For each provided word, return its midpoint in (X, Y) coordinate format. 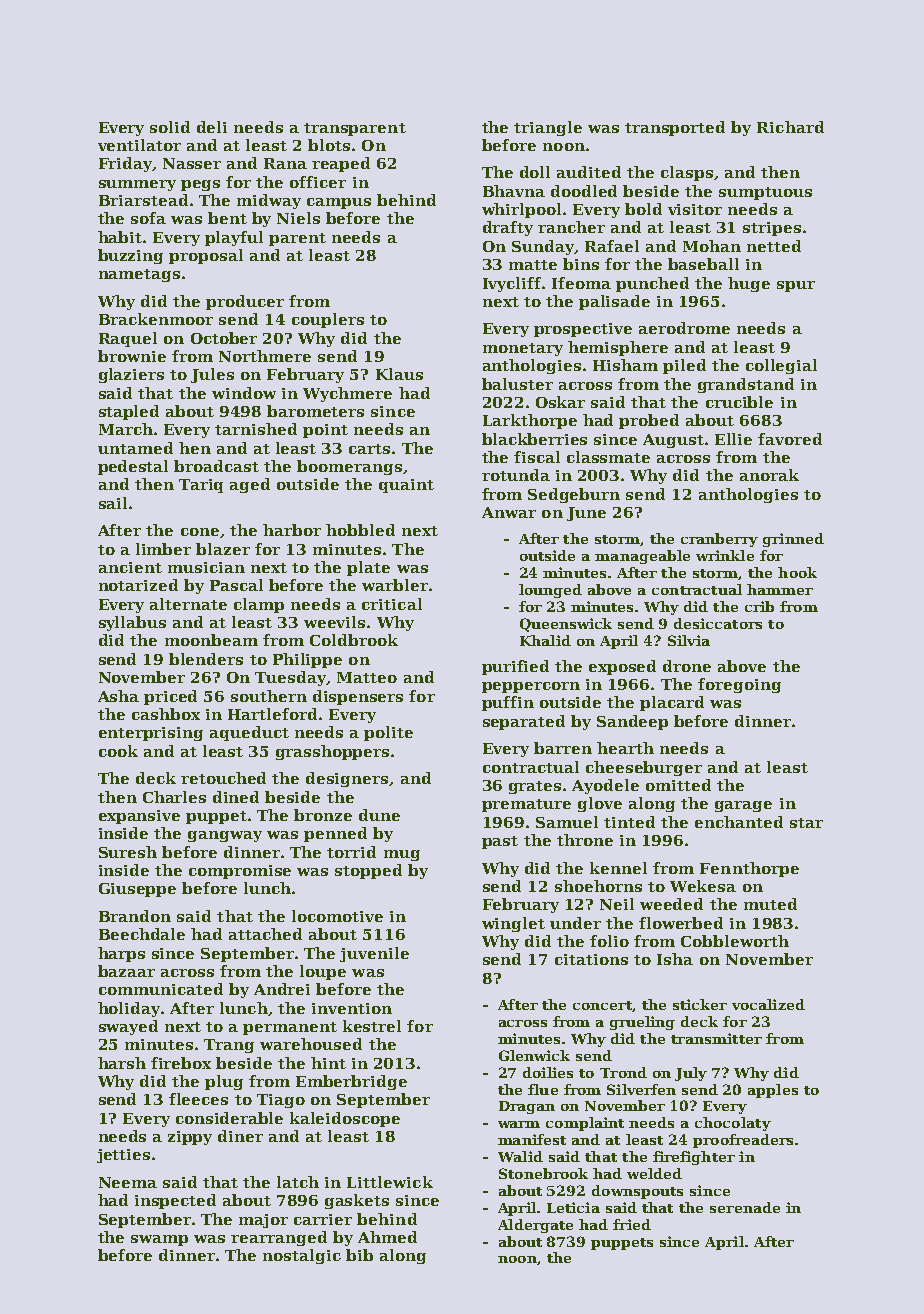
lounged (550, 591)
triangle (548, 128)
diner (240, 1136)
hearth (625, 748)
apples (773, 1091)
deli (212, 127)
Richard (790, 127)
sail (113, 503)
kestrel (372, 1026)
